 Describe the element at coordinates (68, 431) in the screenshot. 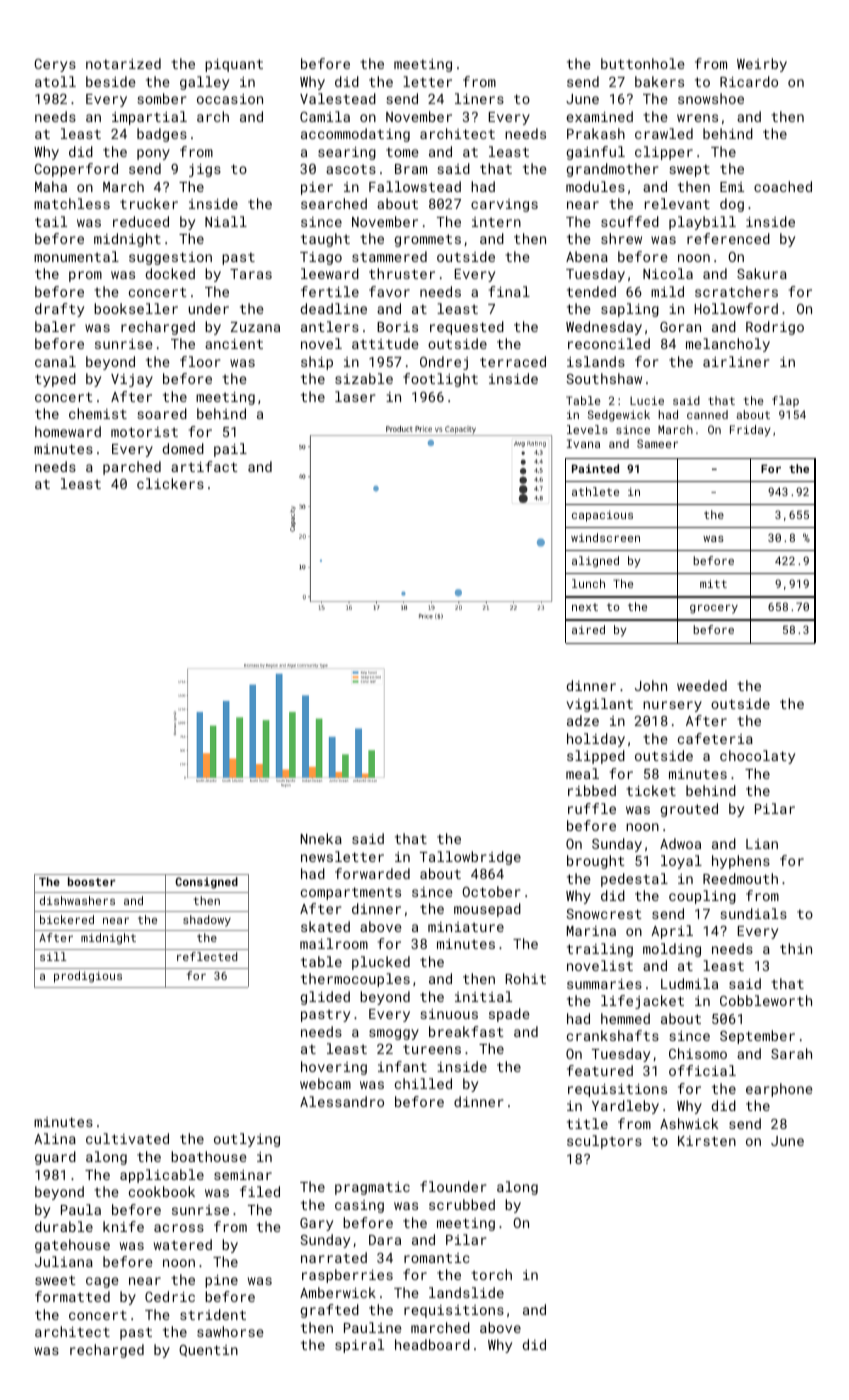

I see `homeward` at that location.
